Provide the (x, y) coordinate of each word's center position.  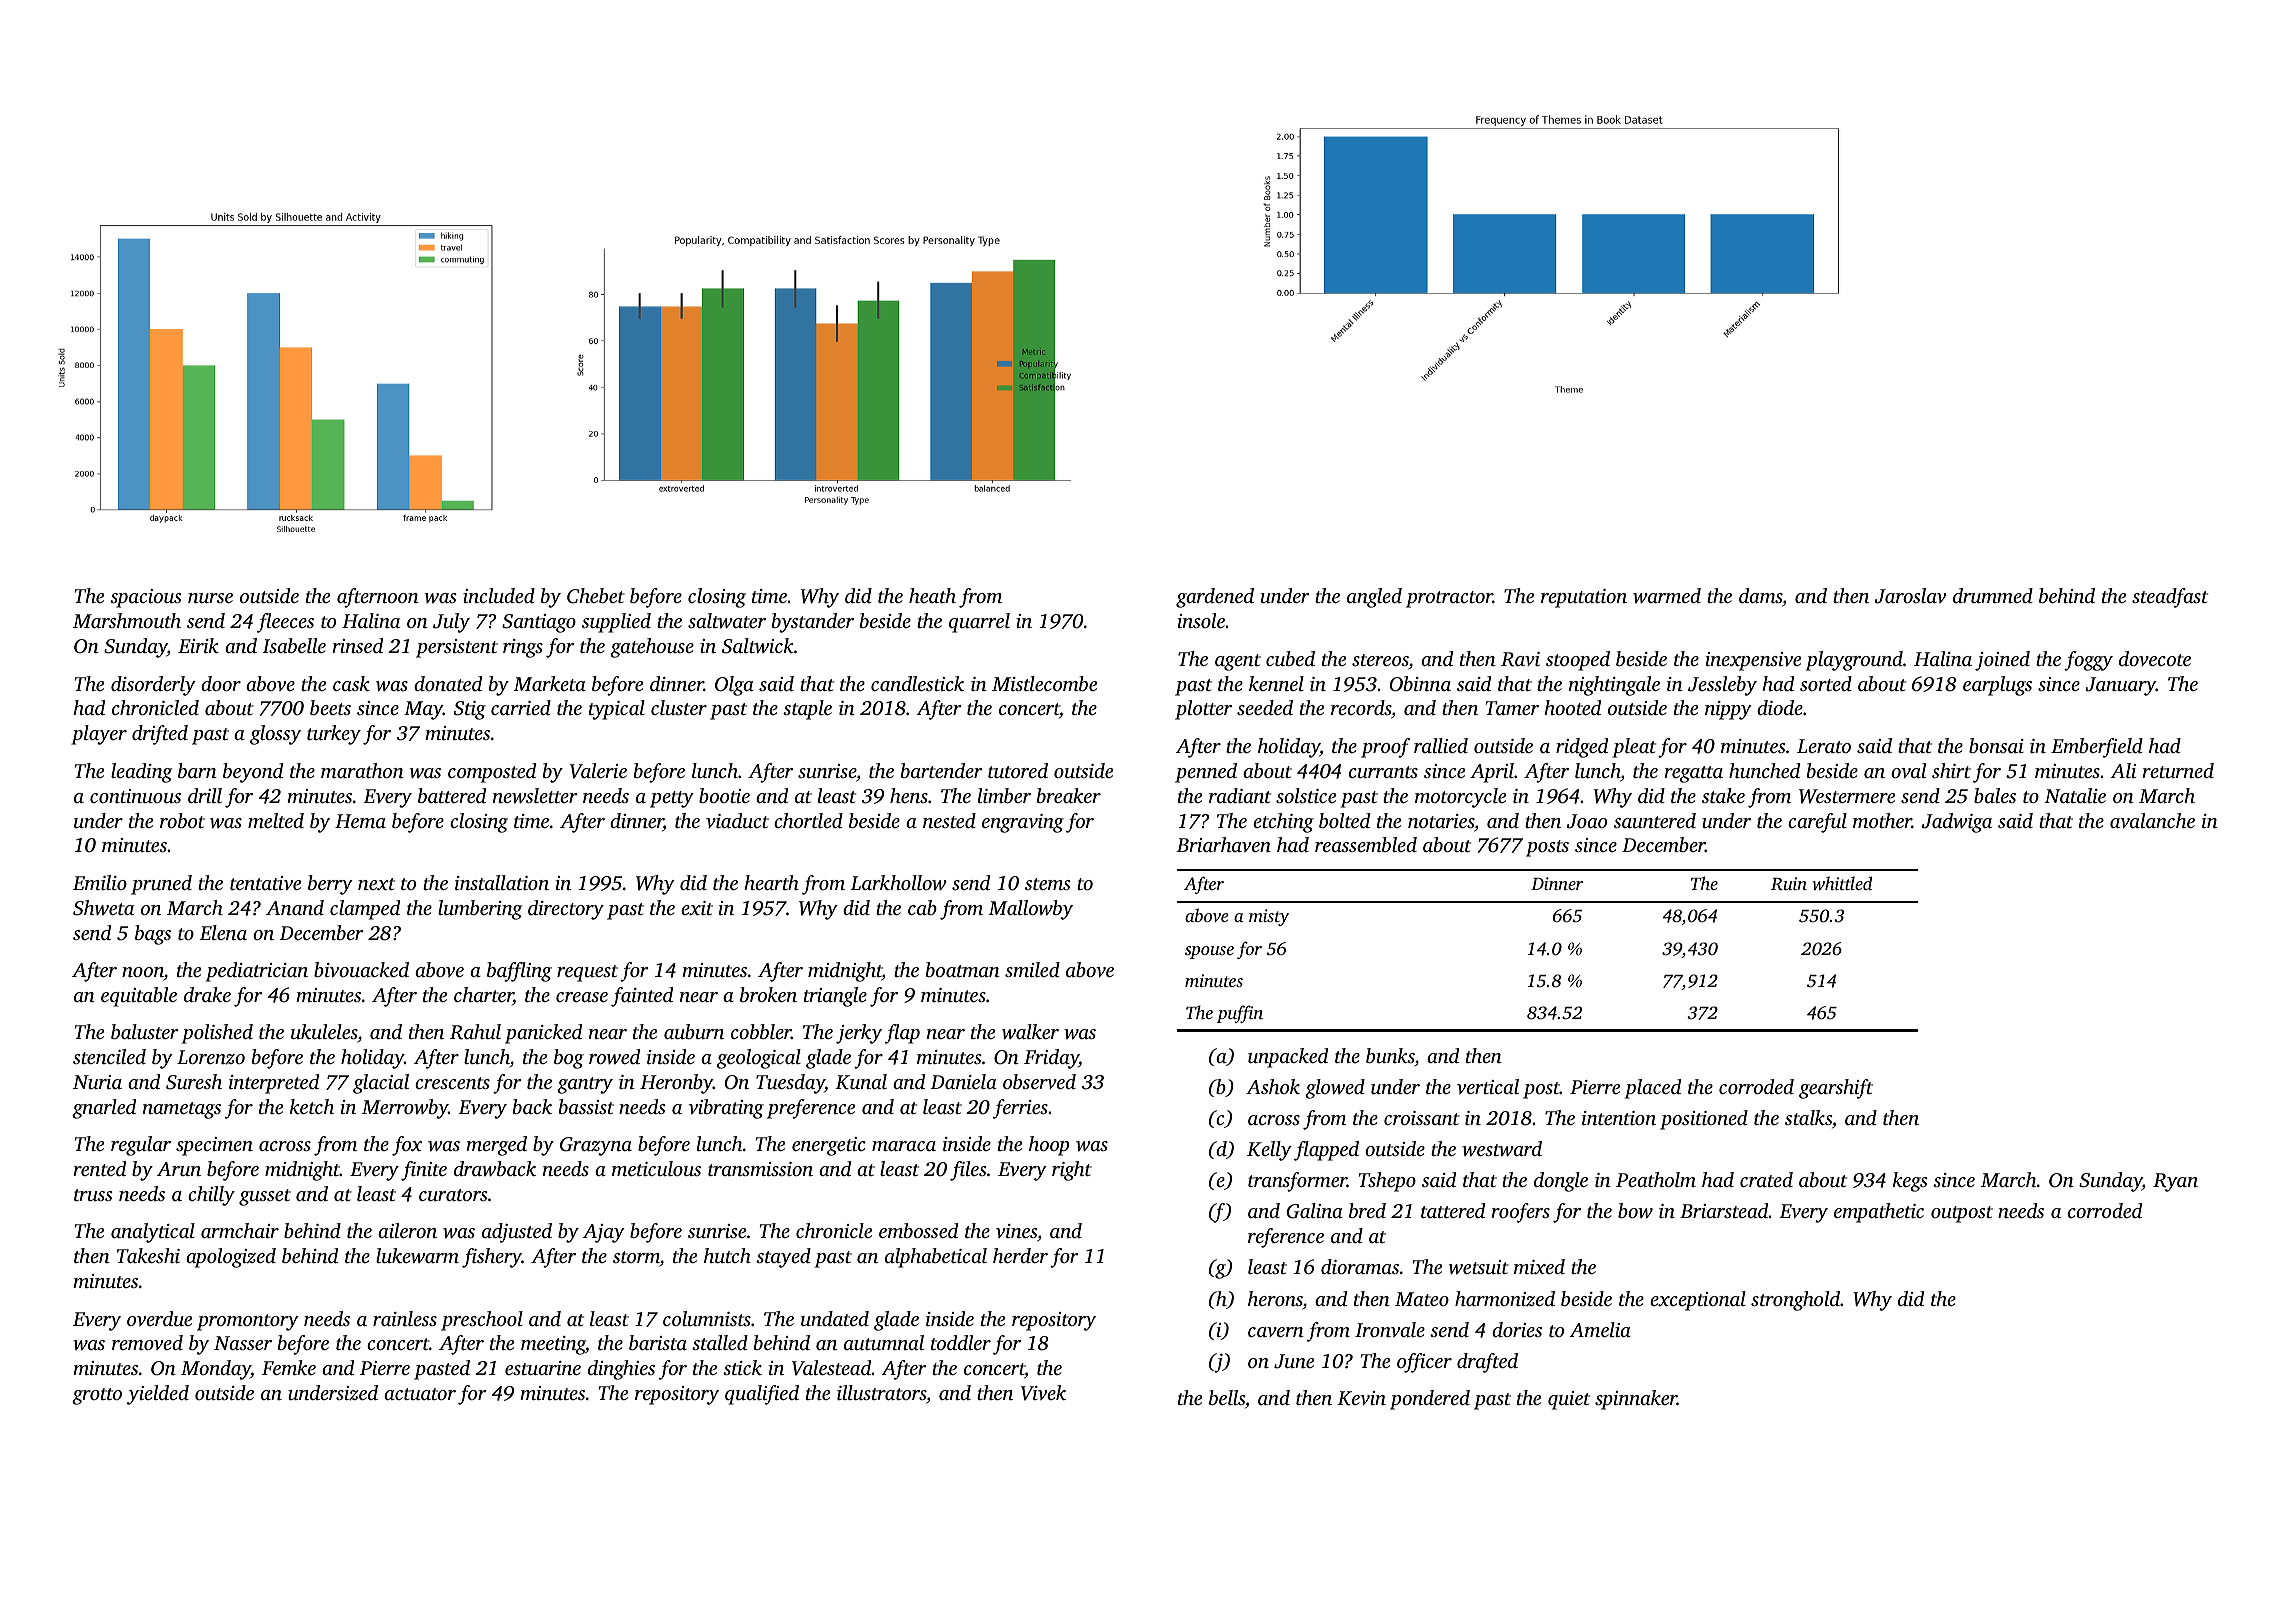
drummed (1993, 595)
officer (1424, 1363)
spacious (146, 598)
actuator (420, 1394)
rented (99, 1168)
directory (566, 910)
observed (1039, 1081)
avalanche (2152, 820)
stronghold (1795, 1301)
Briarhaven (1223, 844)
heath (932, 595)
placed (1653, 1089)
